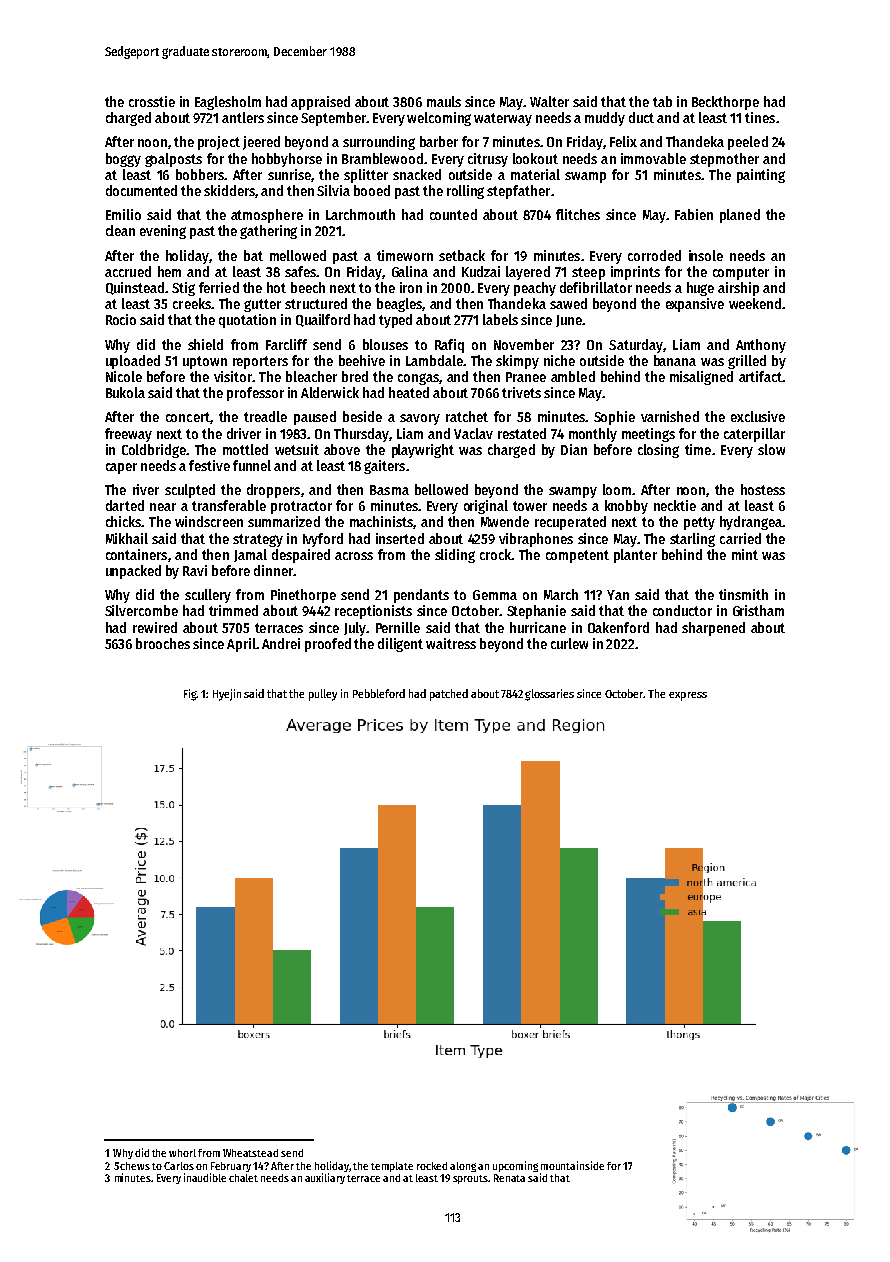 The image size is (890, 1262). I want to click on atmosphere, so click(267, 216).
